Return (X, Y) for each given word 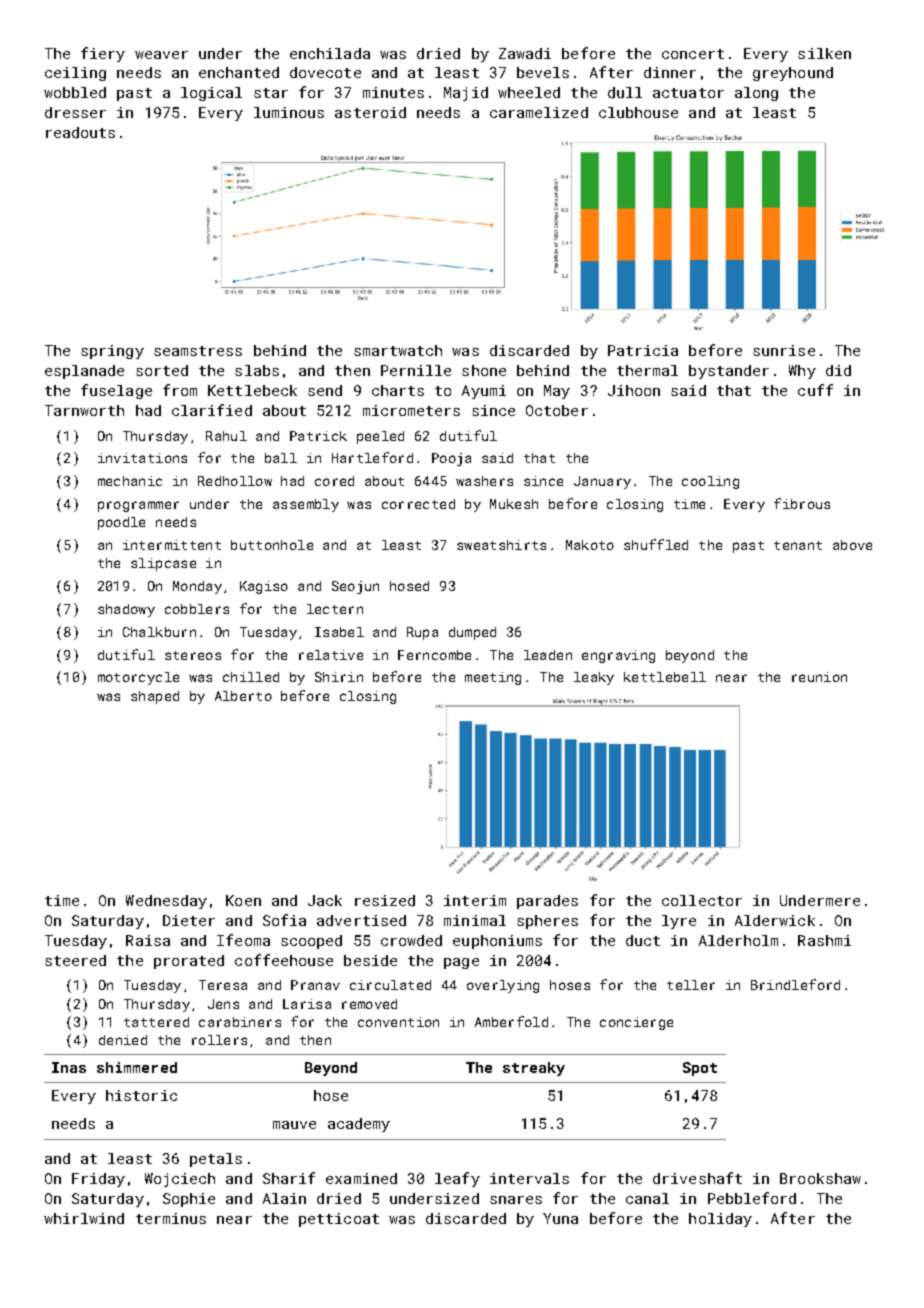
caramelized (539, 112)
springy (112, 352)
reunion (819, 677)
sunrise (784, 350)
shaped (155, 697)
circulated (390, 985)
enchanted (239, 72)
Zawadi (525, 53)
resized (385, 900)
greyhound (793, 74)
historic (141, 1095)
